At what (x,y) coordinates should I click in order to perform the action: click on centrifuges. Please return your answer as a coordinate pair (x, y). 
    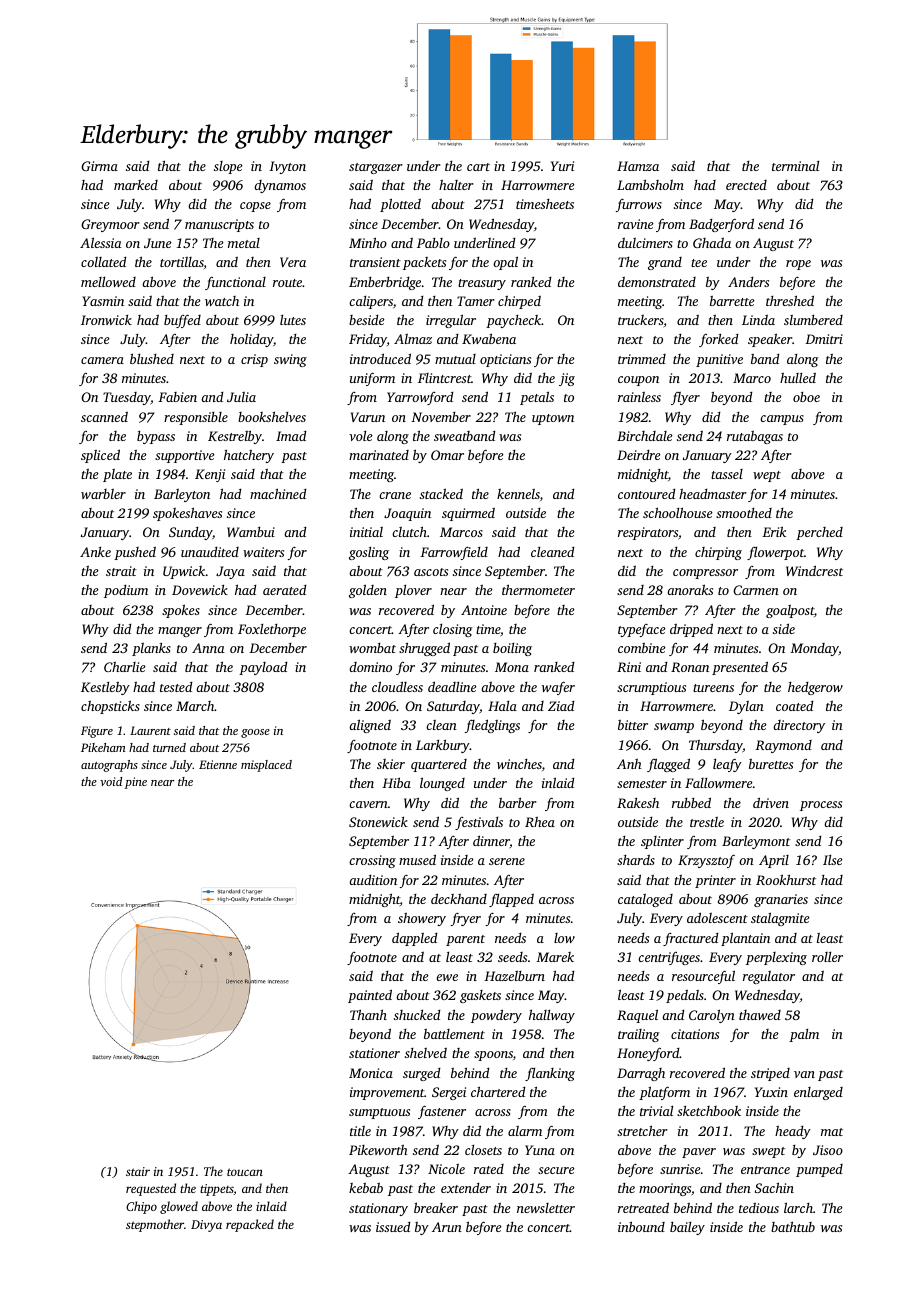
    Looking at the image, I should click on (669, 958).
